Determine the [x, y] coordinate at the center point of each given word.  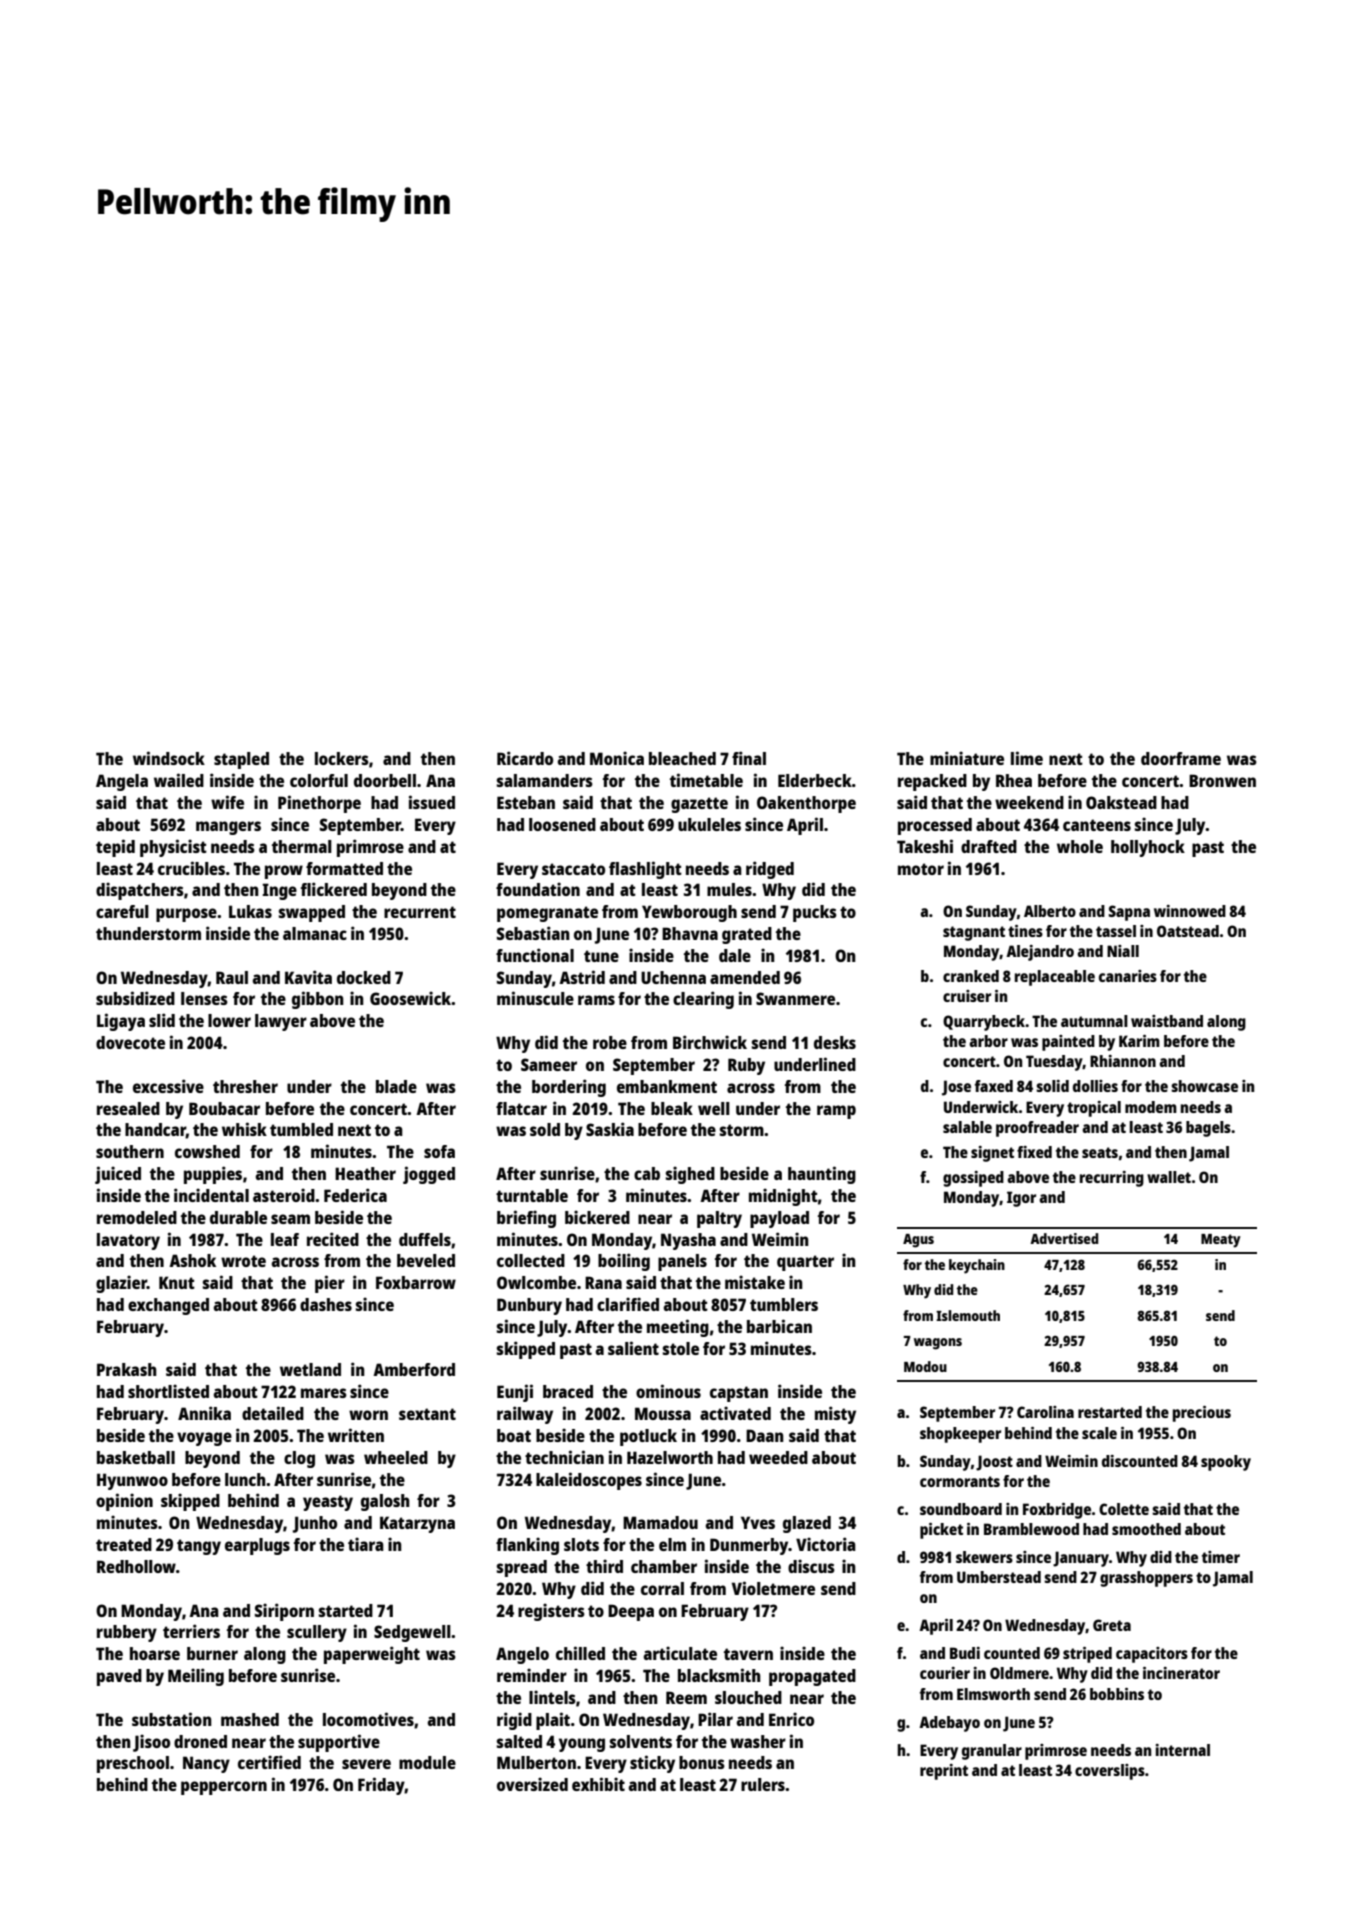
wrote [243, 1261]
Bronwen [1222, 780]
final [749, 758]
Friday [381, 1786]
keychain [977, 1266]
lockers [342, 758]
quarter [805, 1263]
